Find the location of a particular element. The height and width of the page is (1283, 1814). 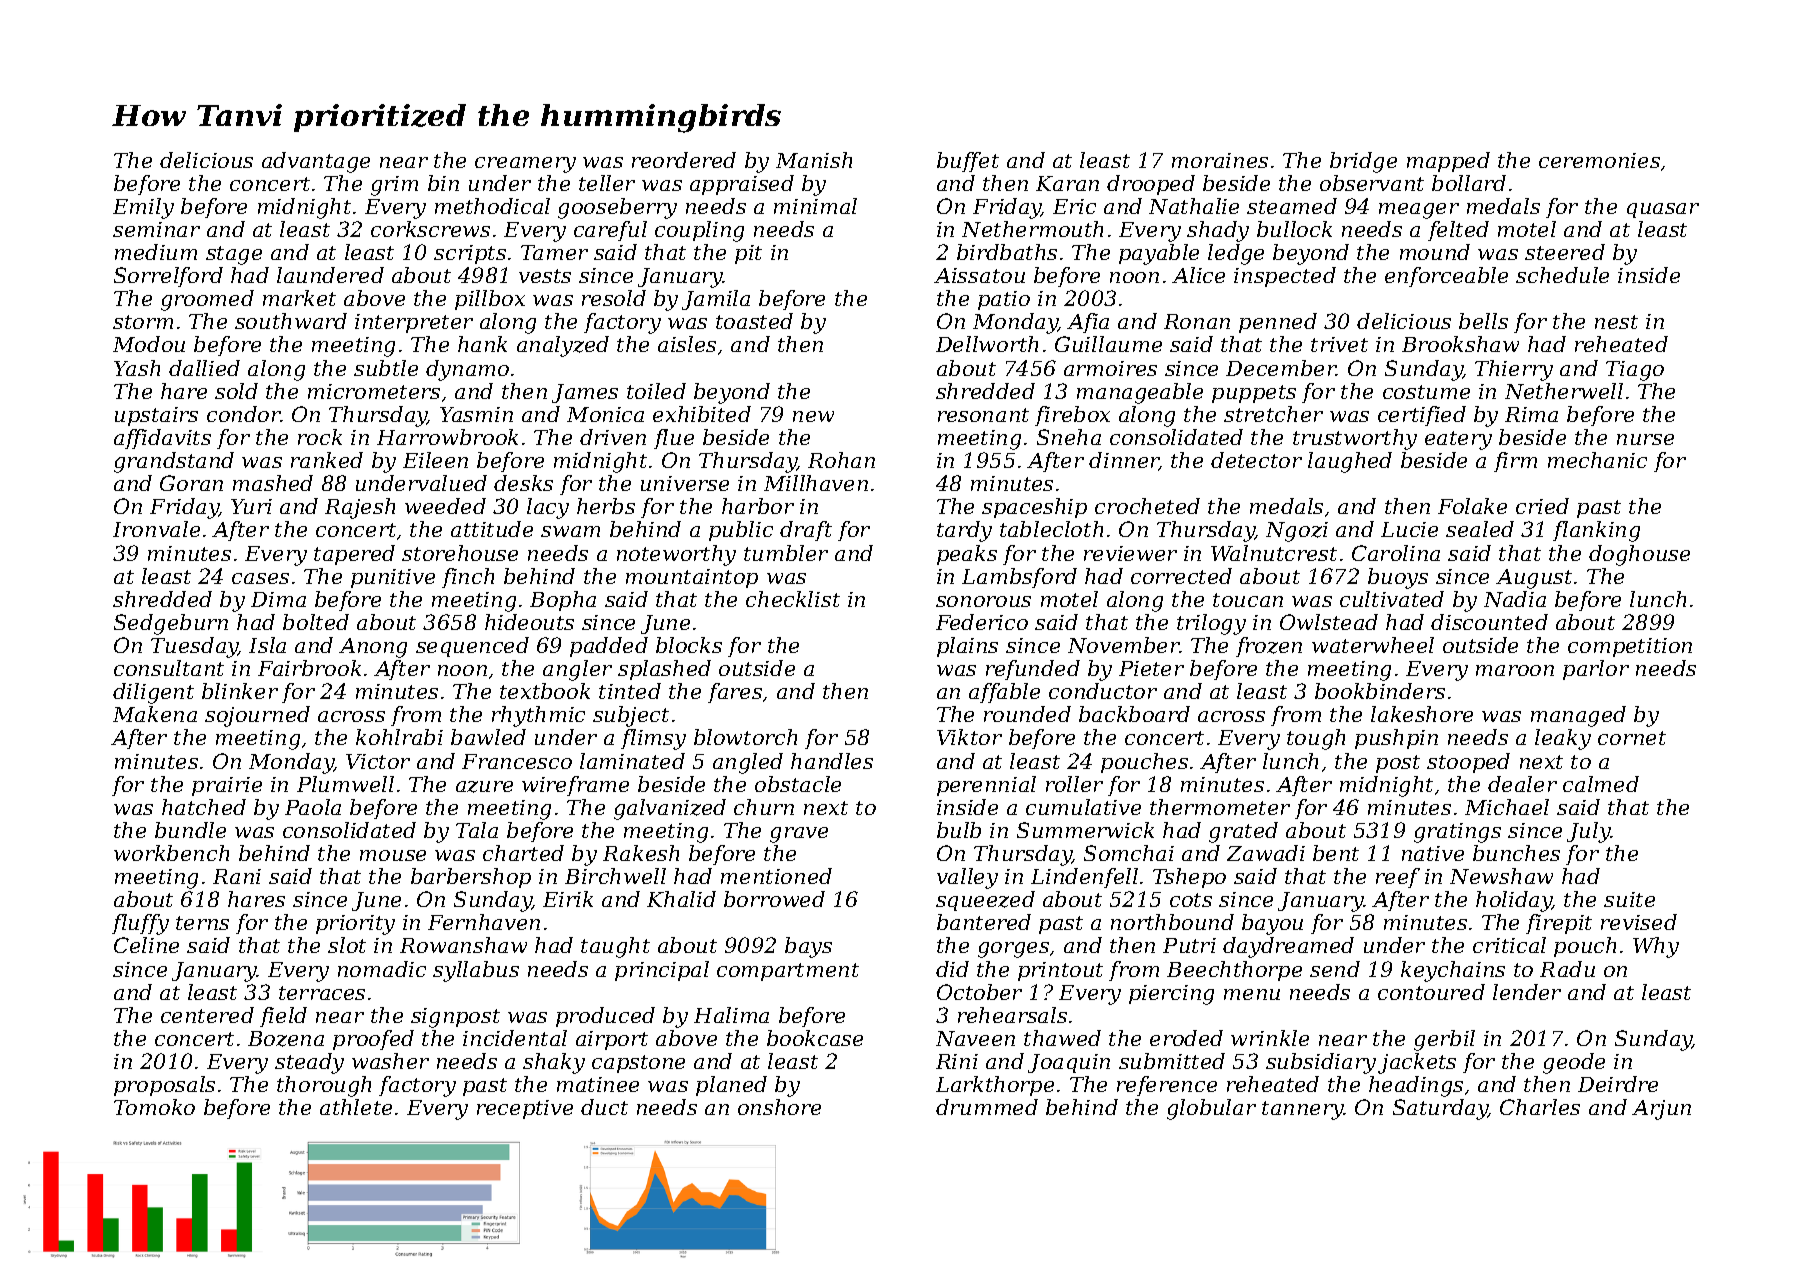

mashed is located at coordinates (273, 483).
